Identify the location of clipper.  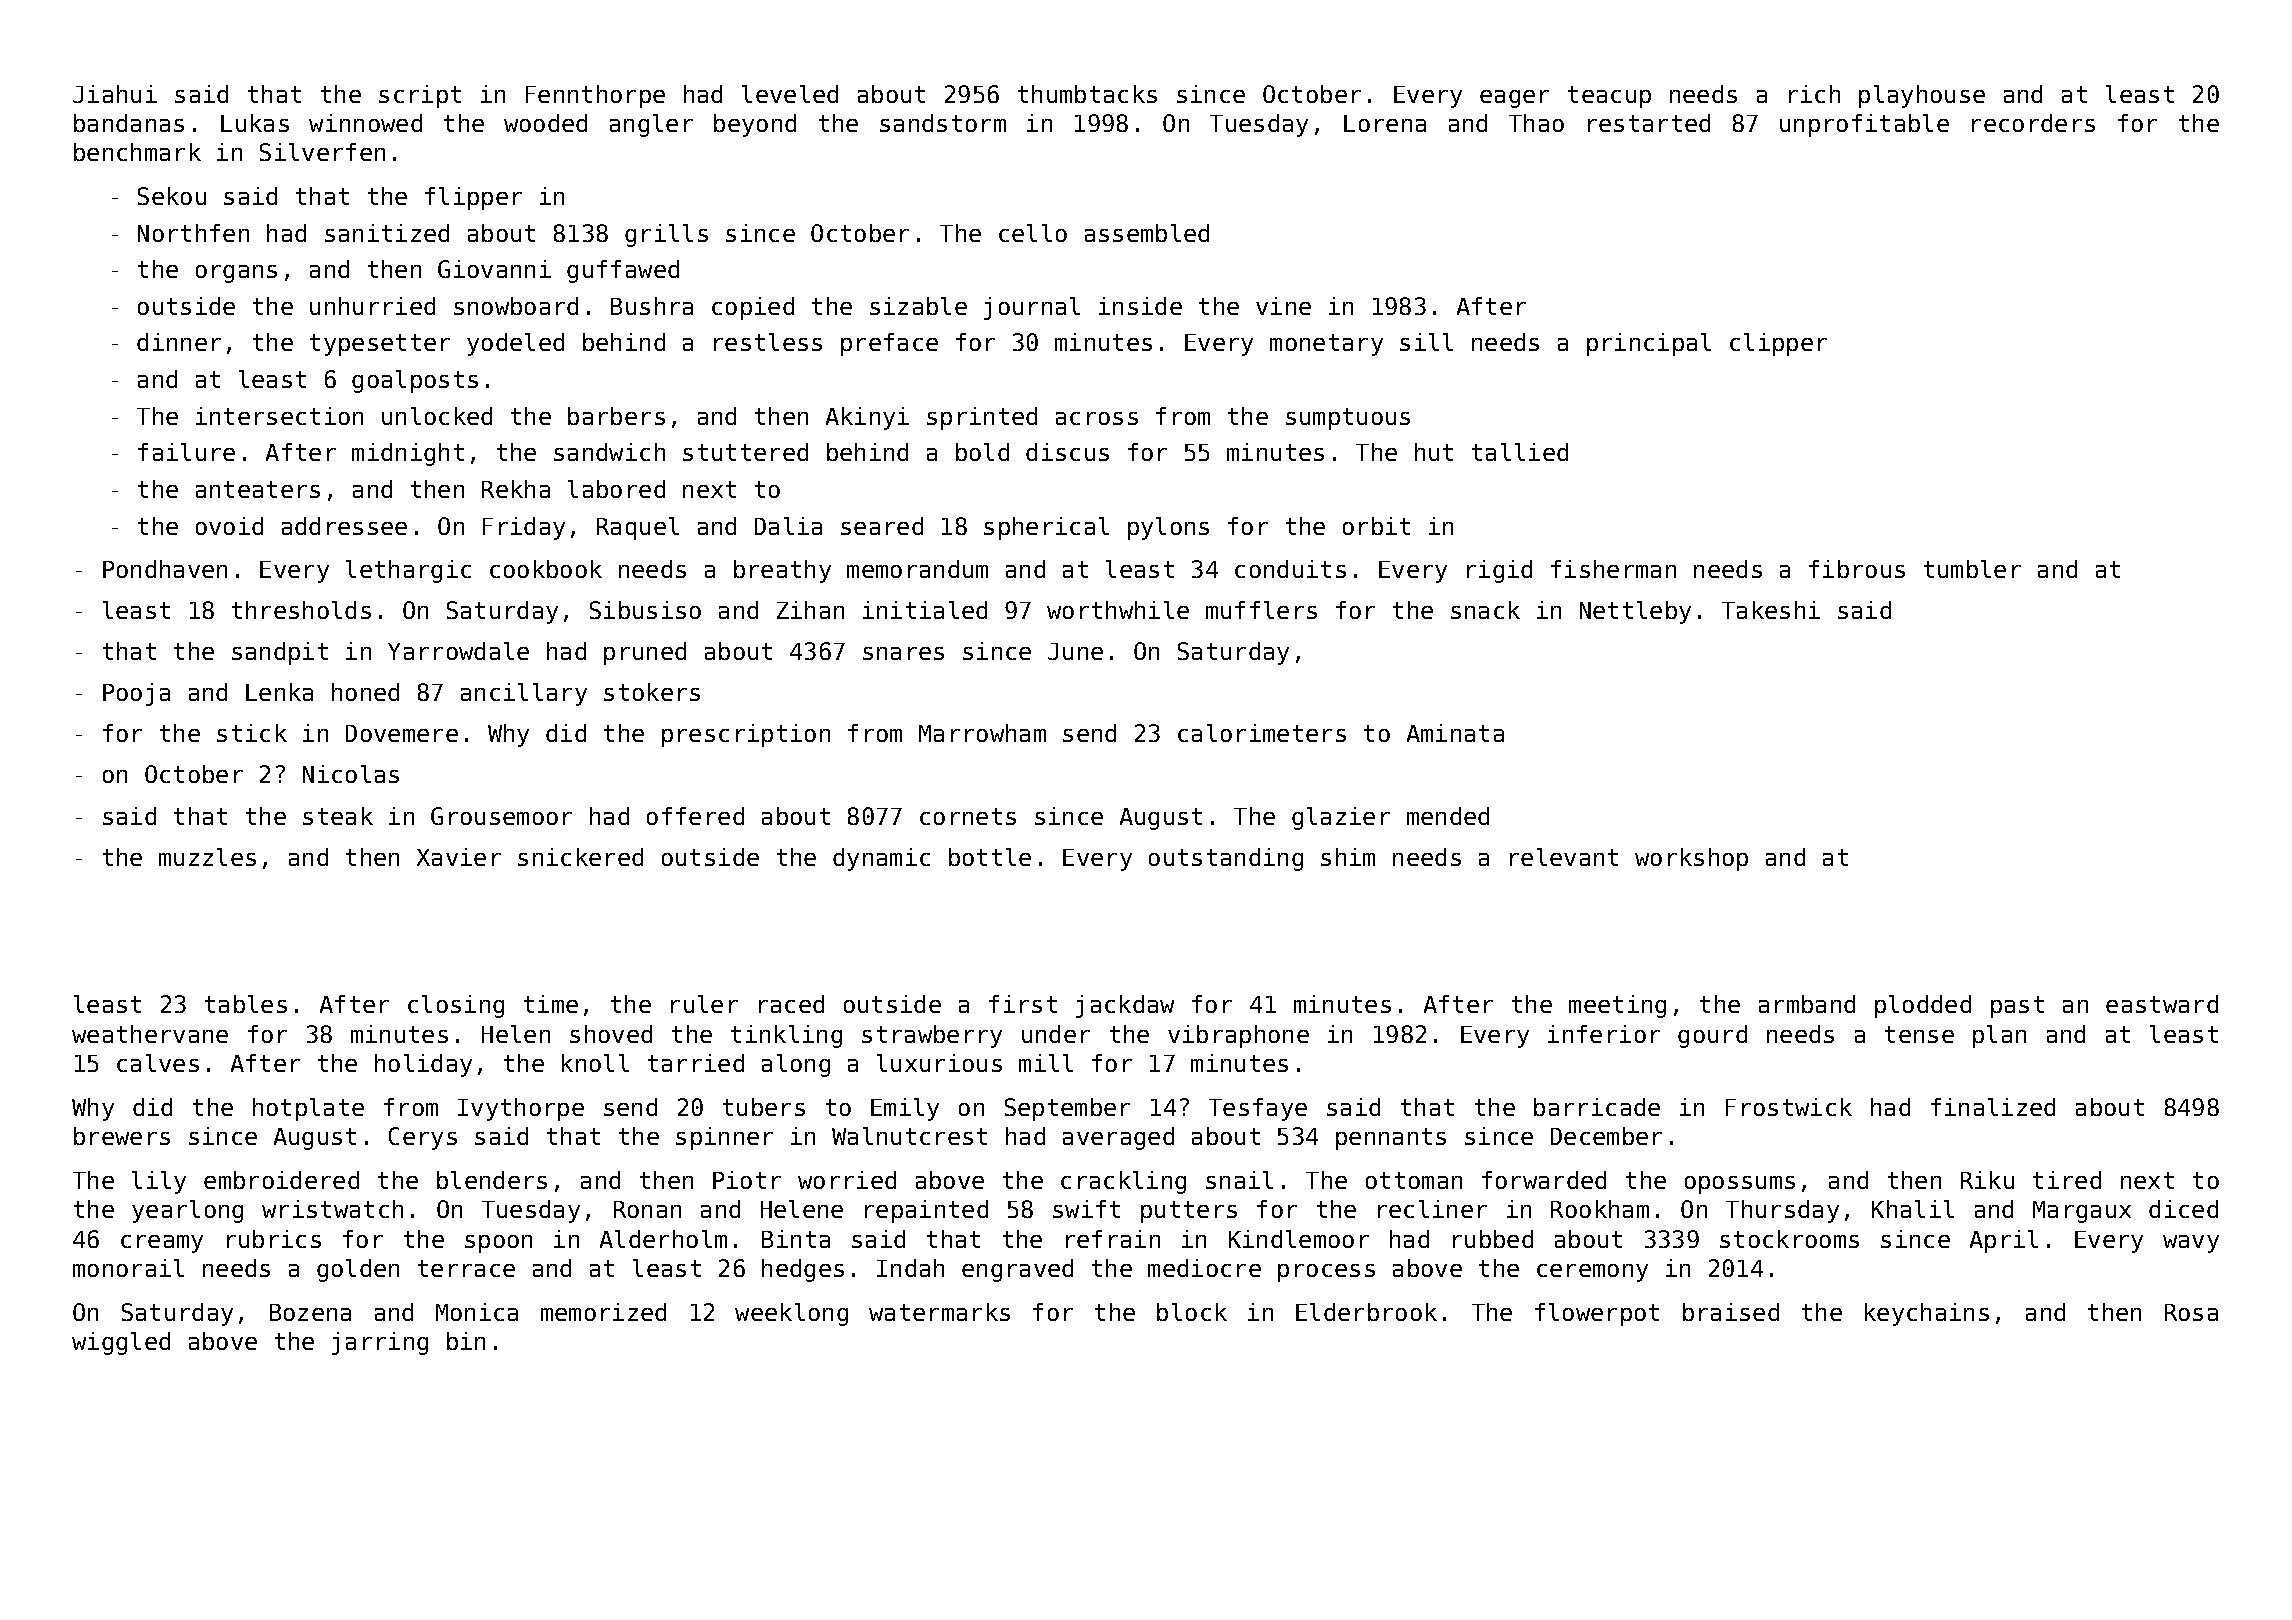
(1778, 344).
